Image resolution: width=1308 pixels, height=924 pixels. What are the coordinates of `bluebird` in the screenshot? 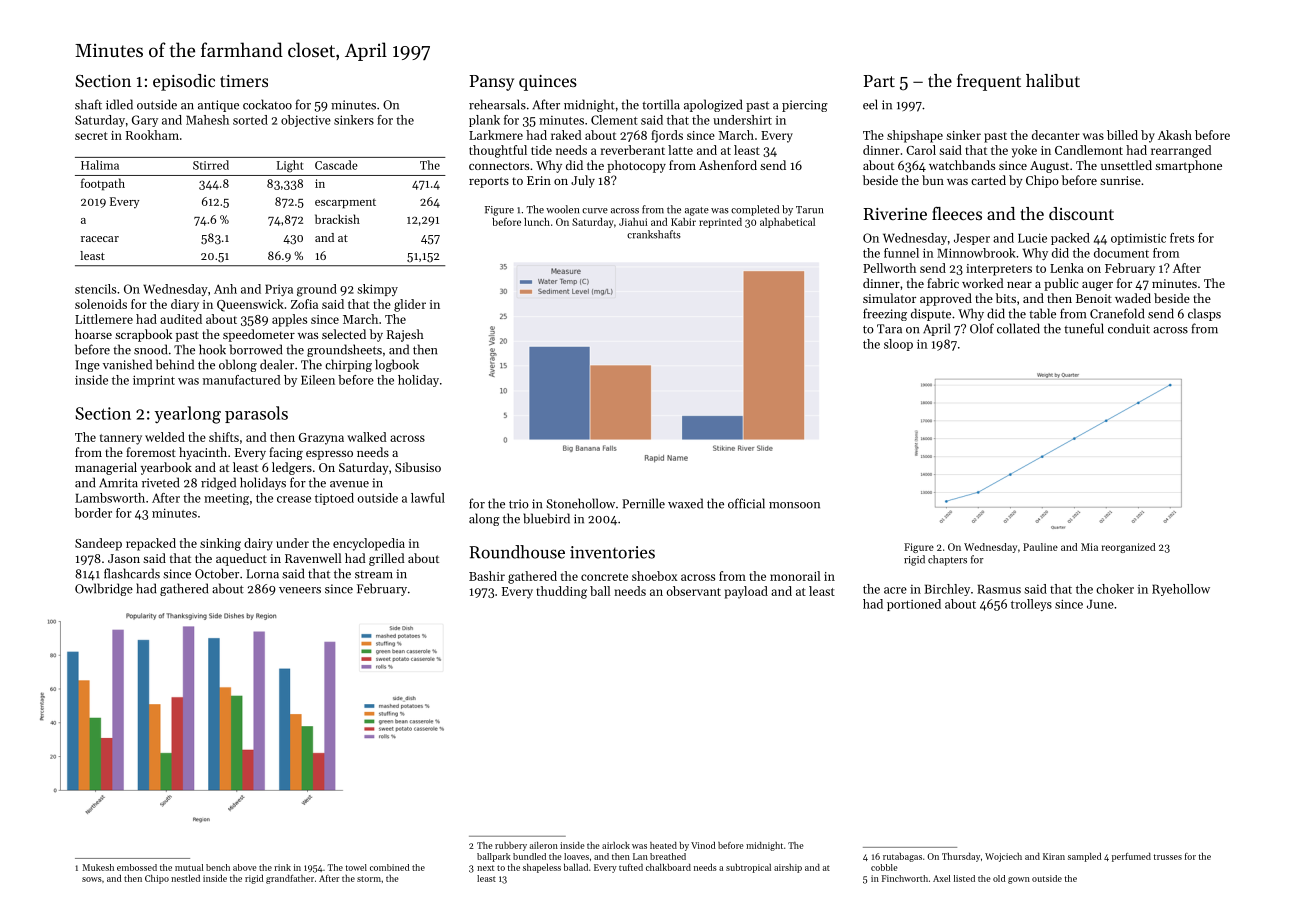 It's located at (546, 518).
